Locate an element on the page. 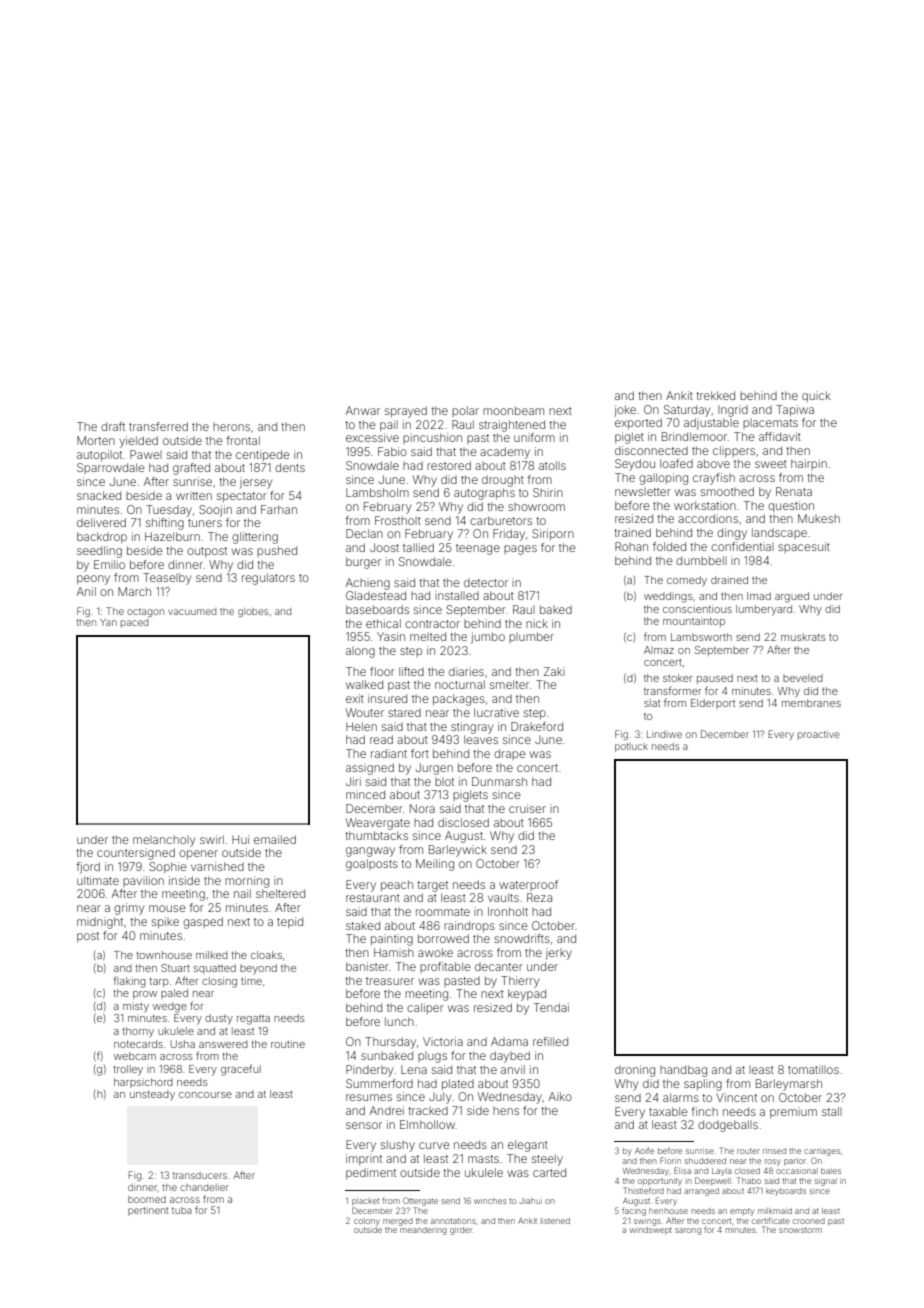 This image has width=924, height=1308. delivered is located at coordinates (101, 522).
